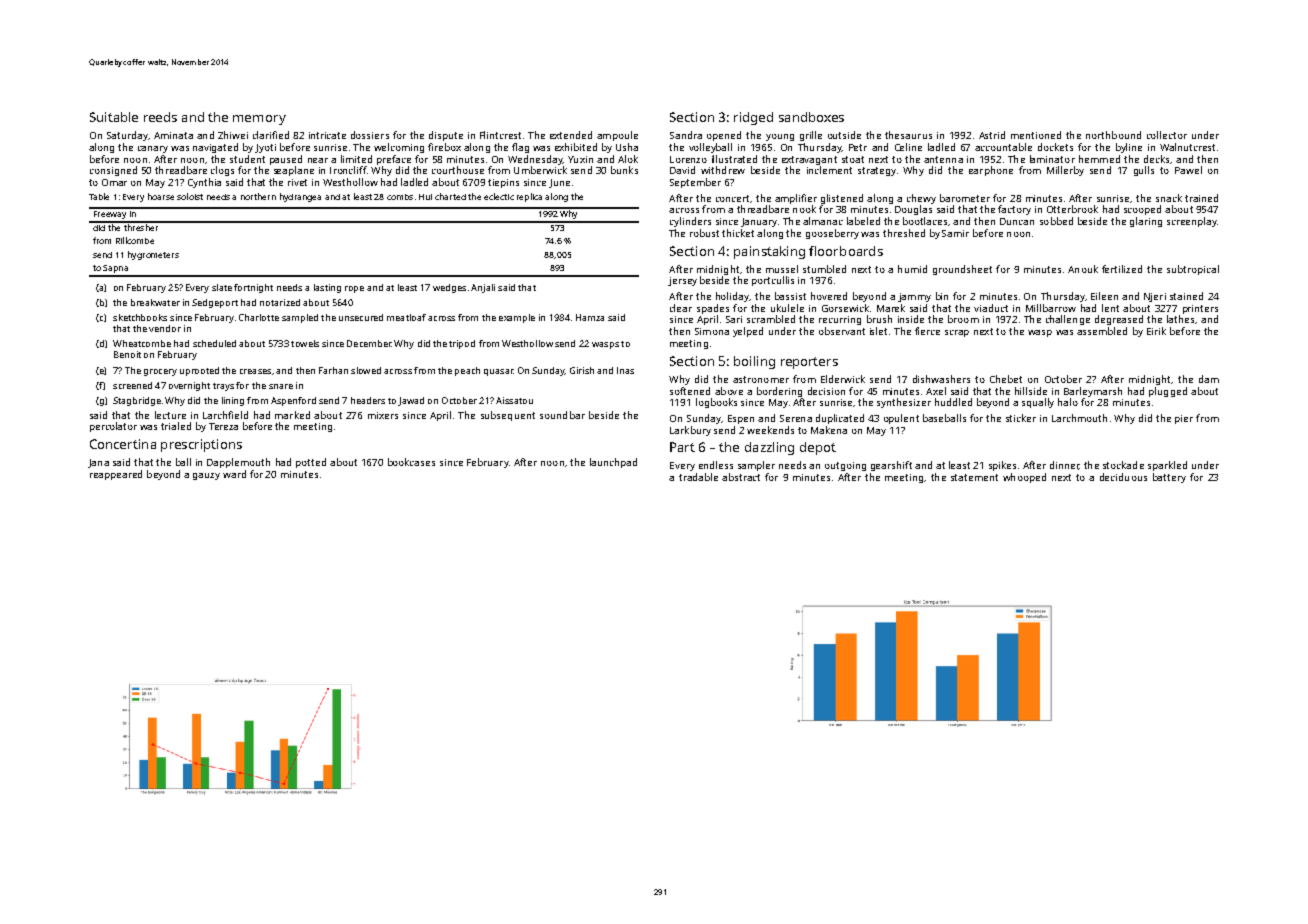 The width and height of the document is (1308, 924). I want to click on robust, so click(704, 233).
